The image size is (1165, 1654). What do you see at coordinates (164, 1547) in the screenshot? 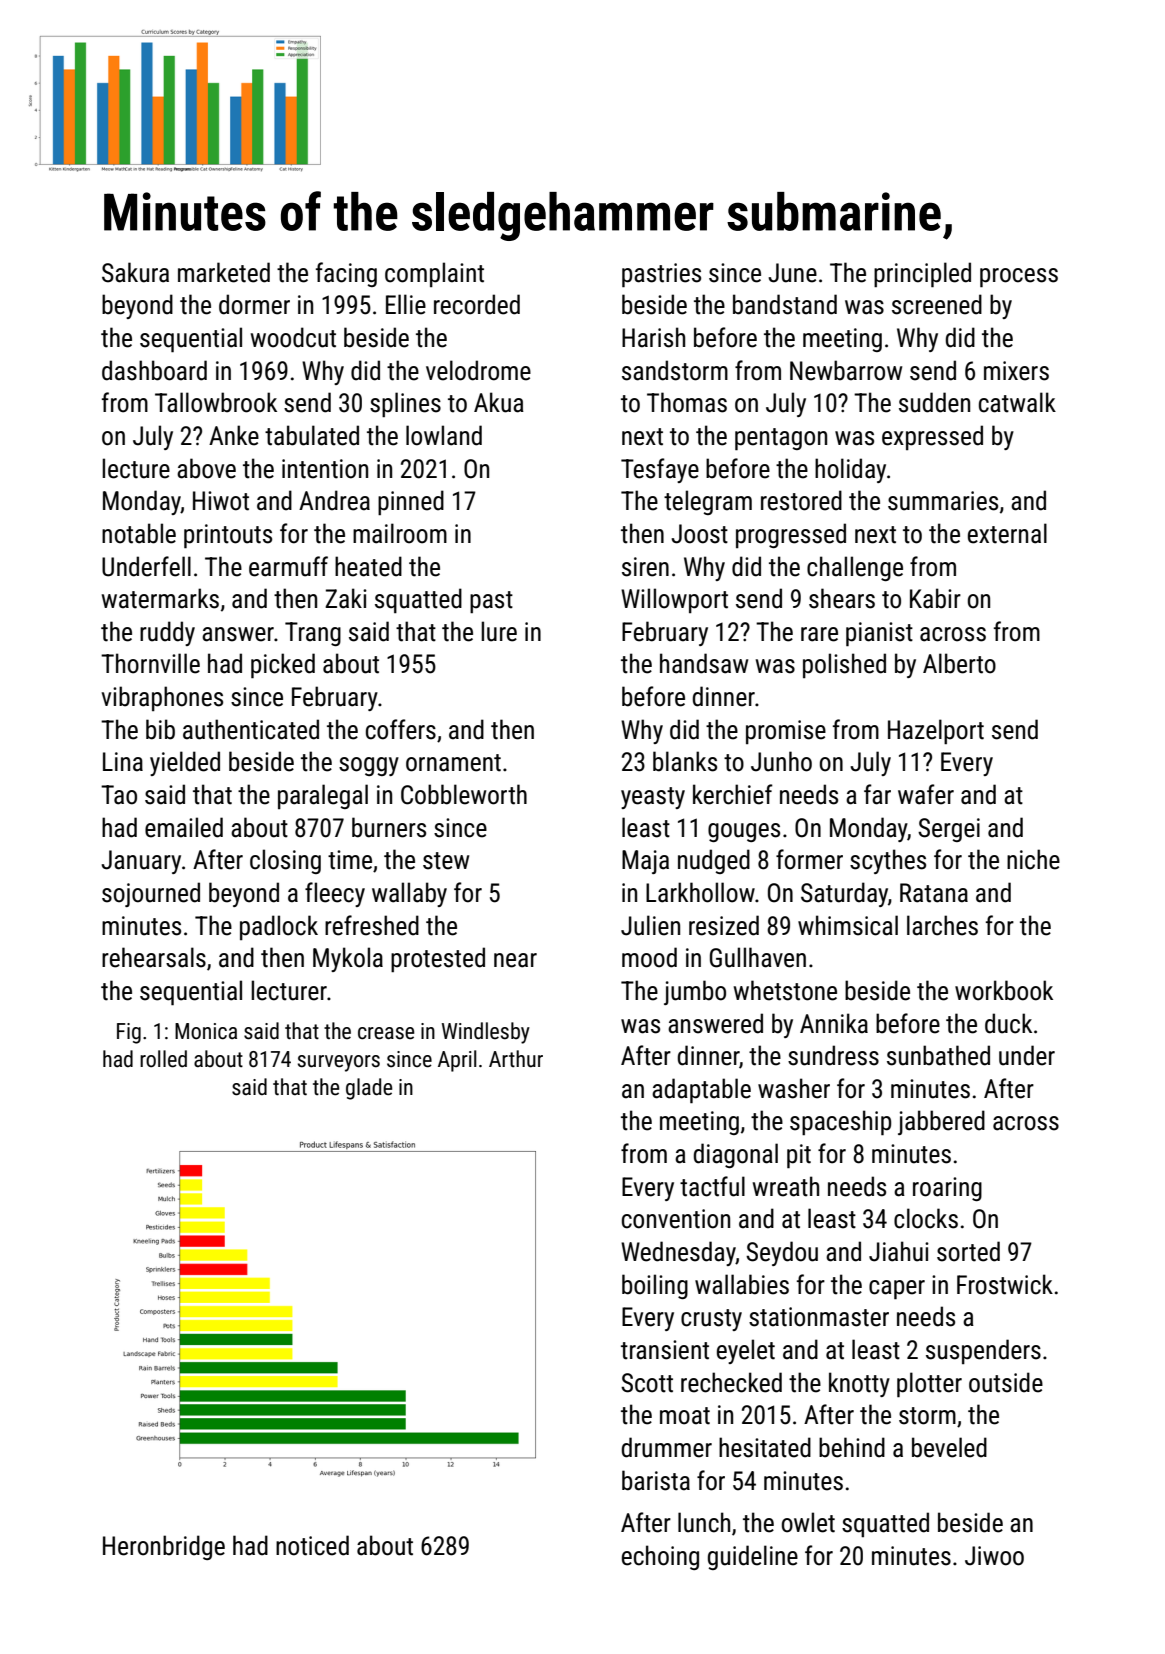
I see `Heronbridge` at bounding box center [164, 1547].
